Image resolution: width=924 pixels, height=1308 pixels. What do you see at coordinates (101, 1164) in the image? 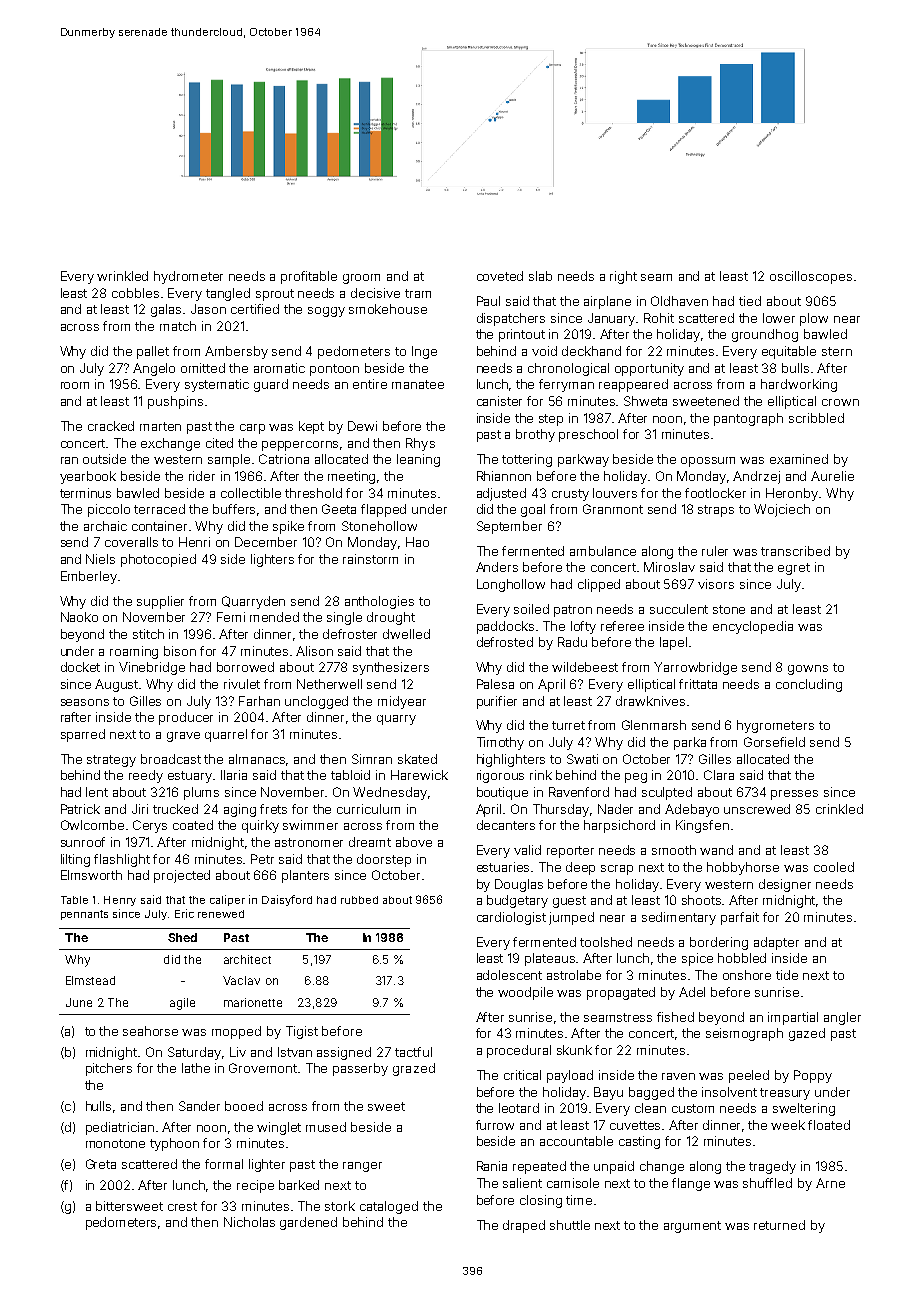
I see `Greta` at bounding box center [101, 1164].
